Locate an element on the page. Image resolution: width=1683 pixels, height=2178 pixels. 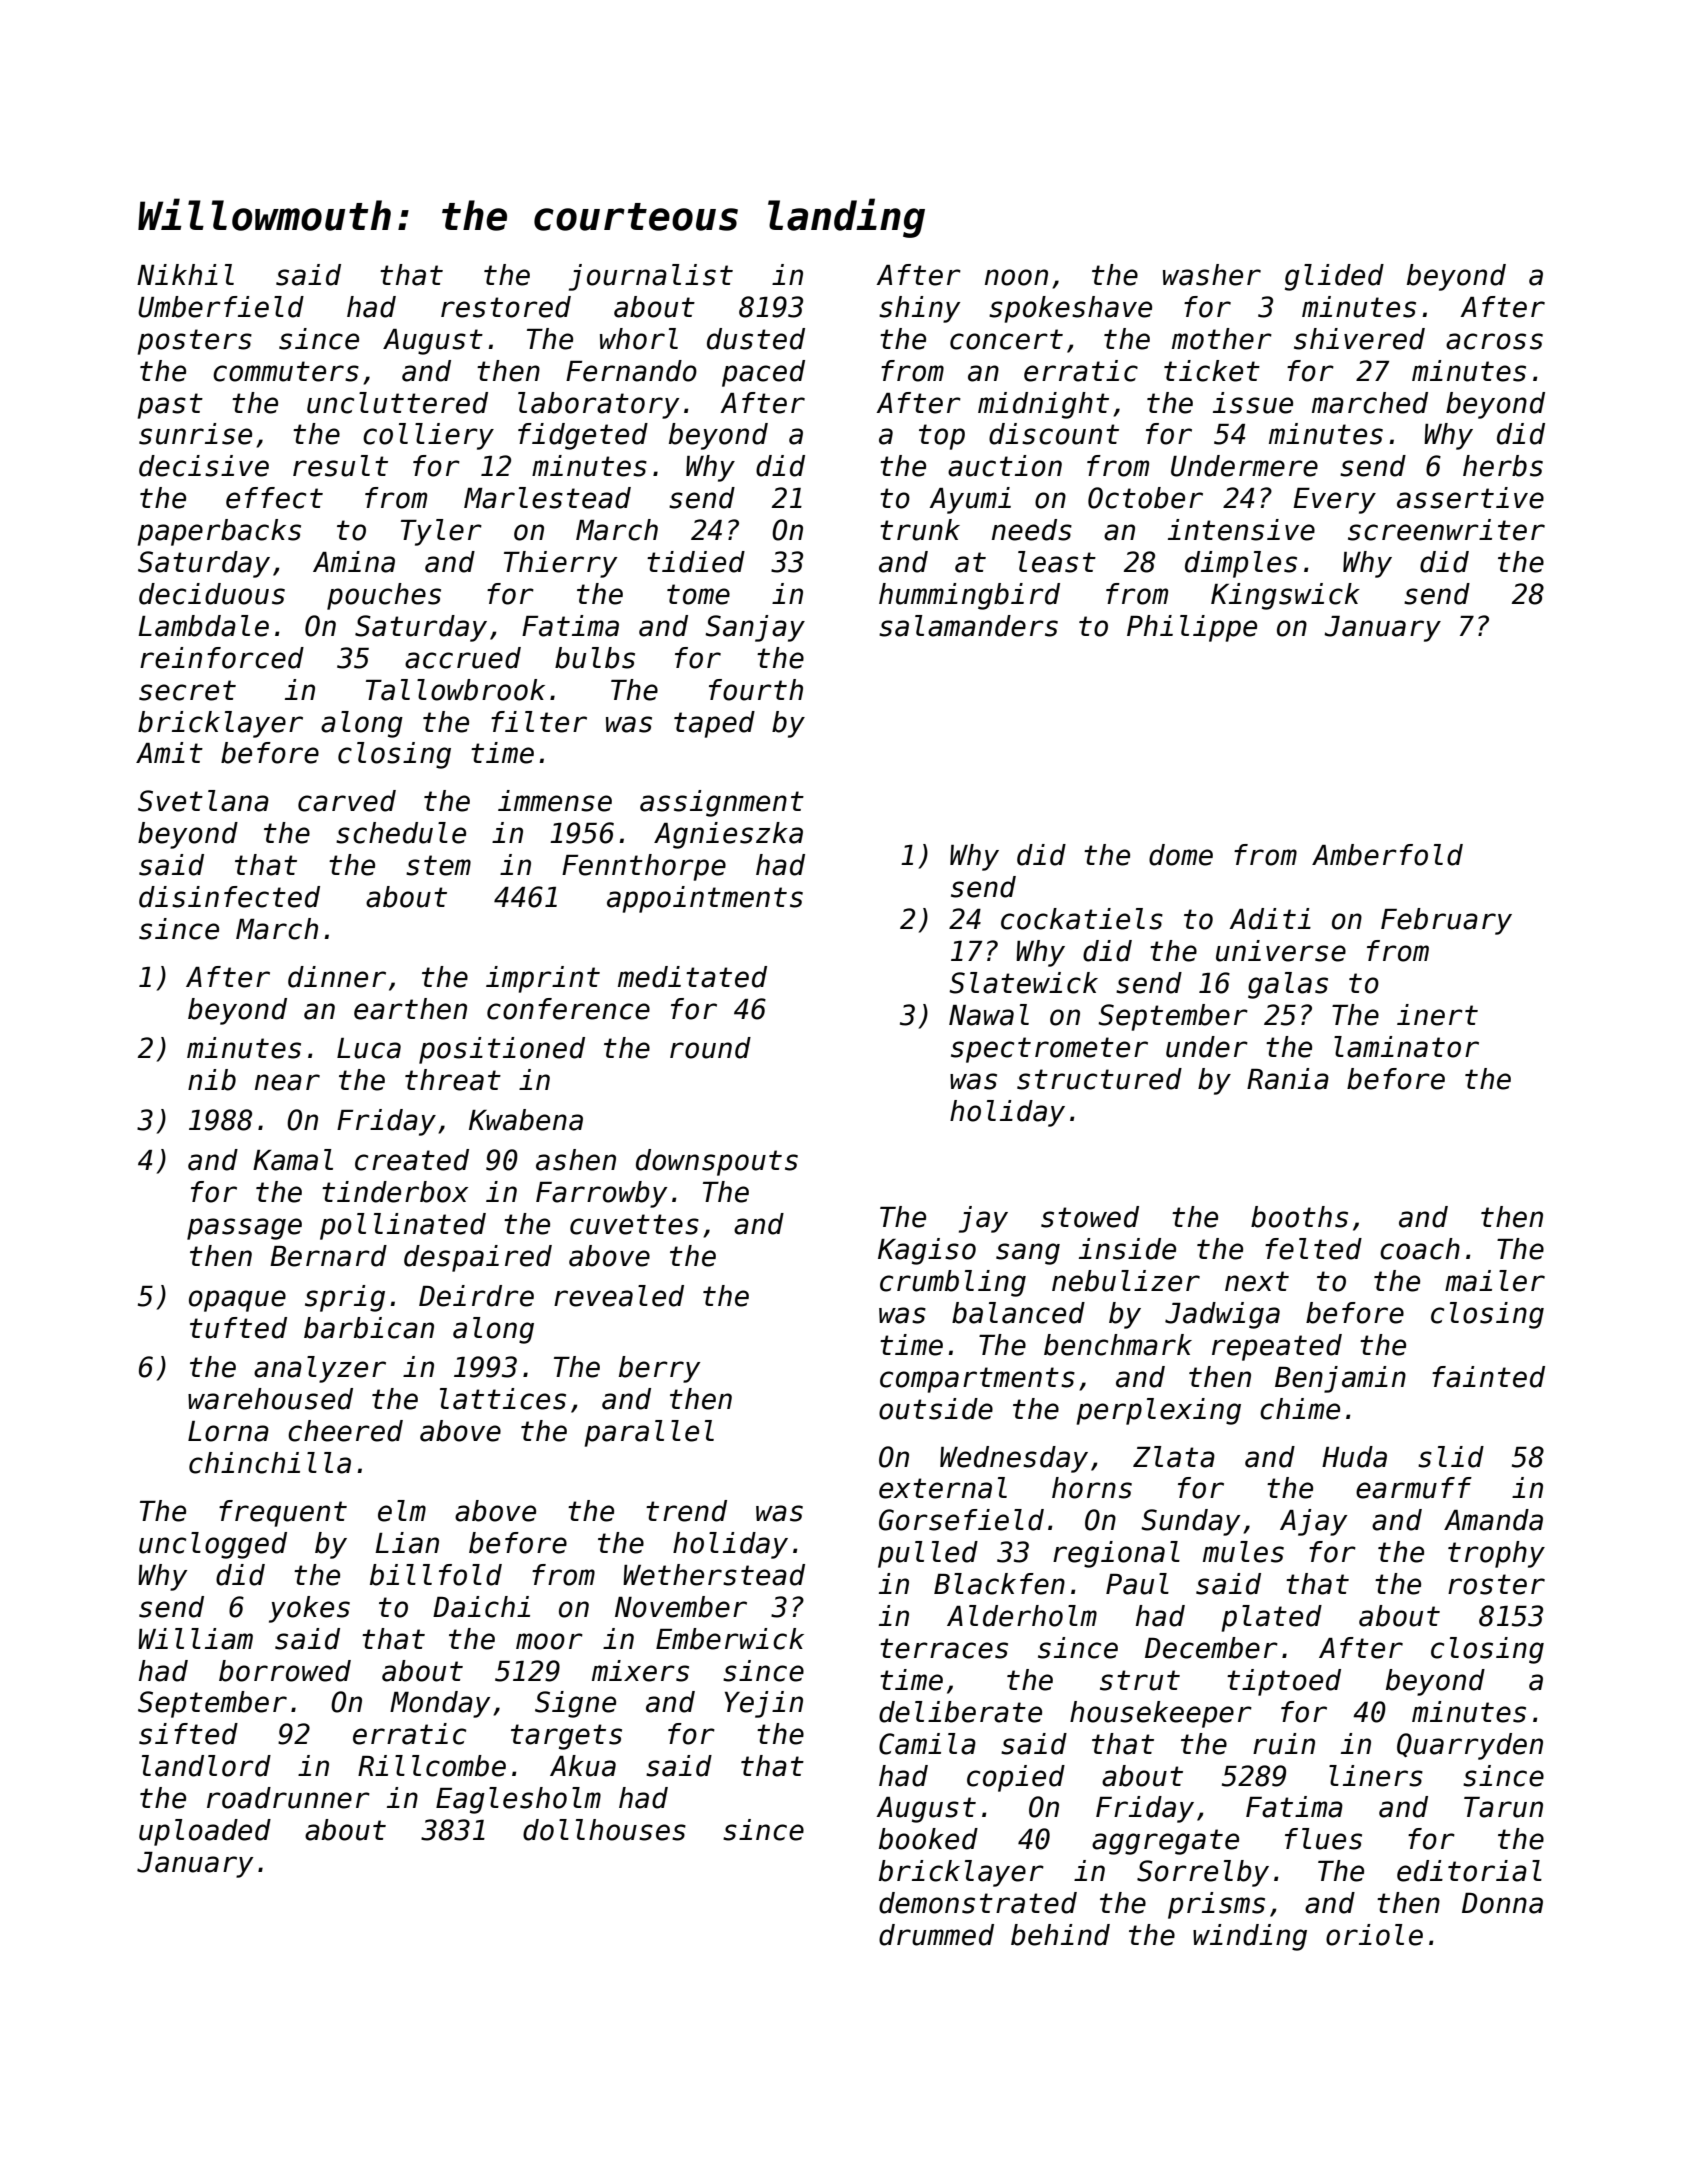
landlord is located at coordinates (206, 1766).
